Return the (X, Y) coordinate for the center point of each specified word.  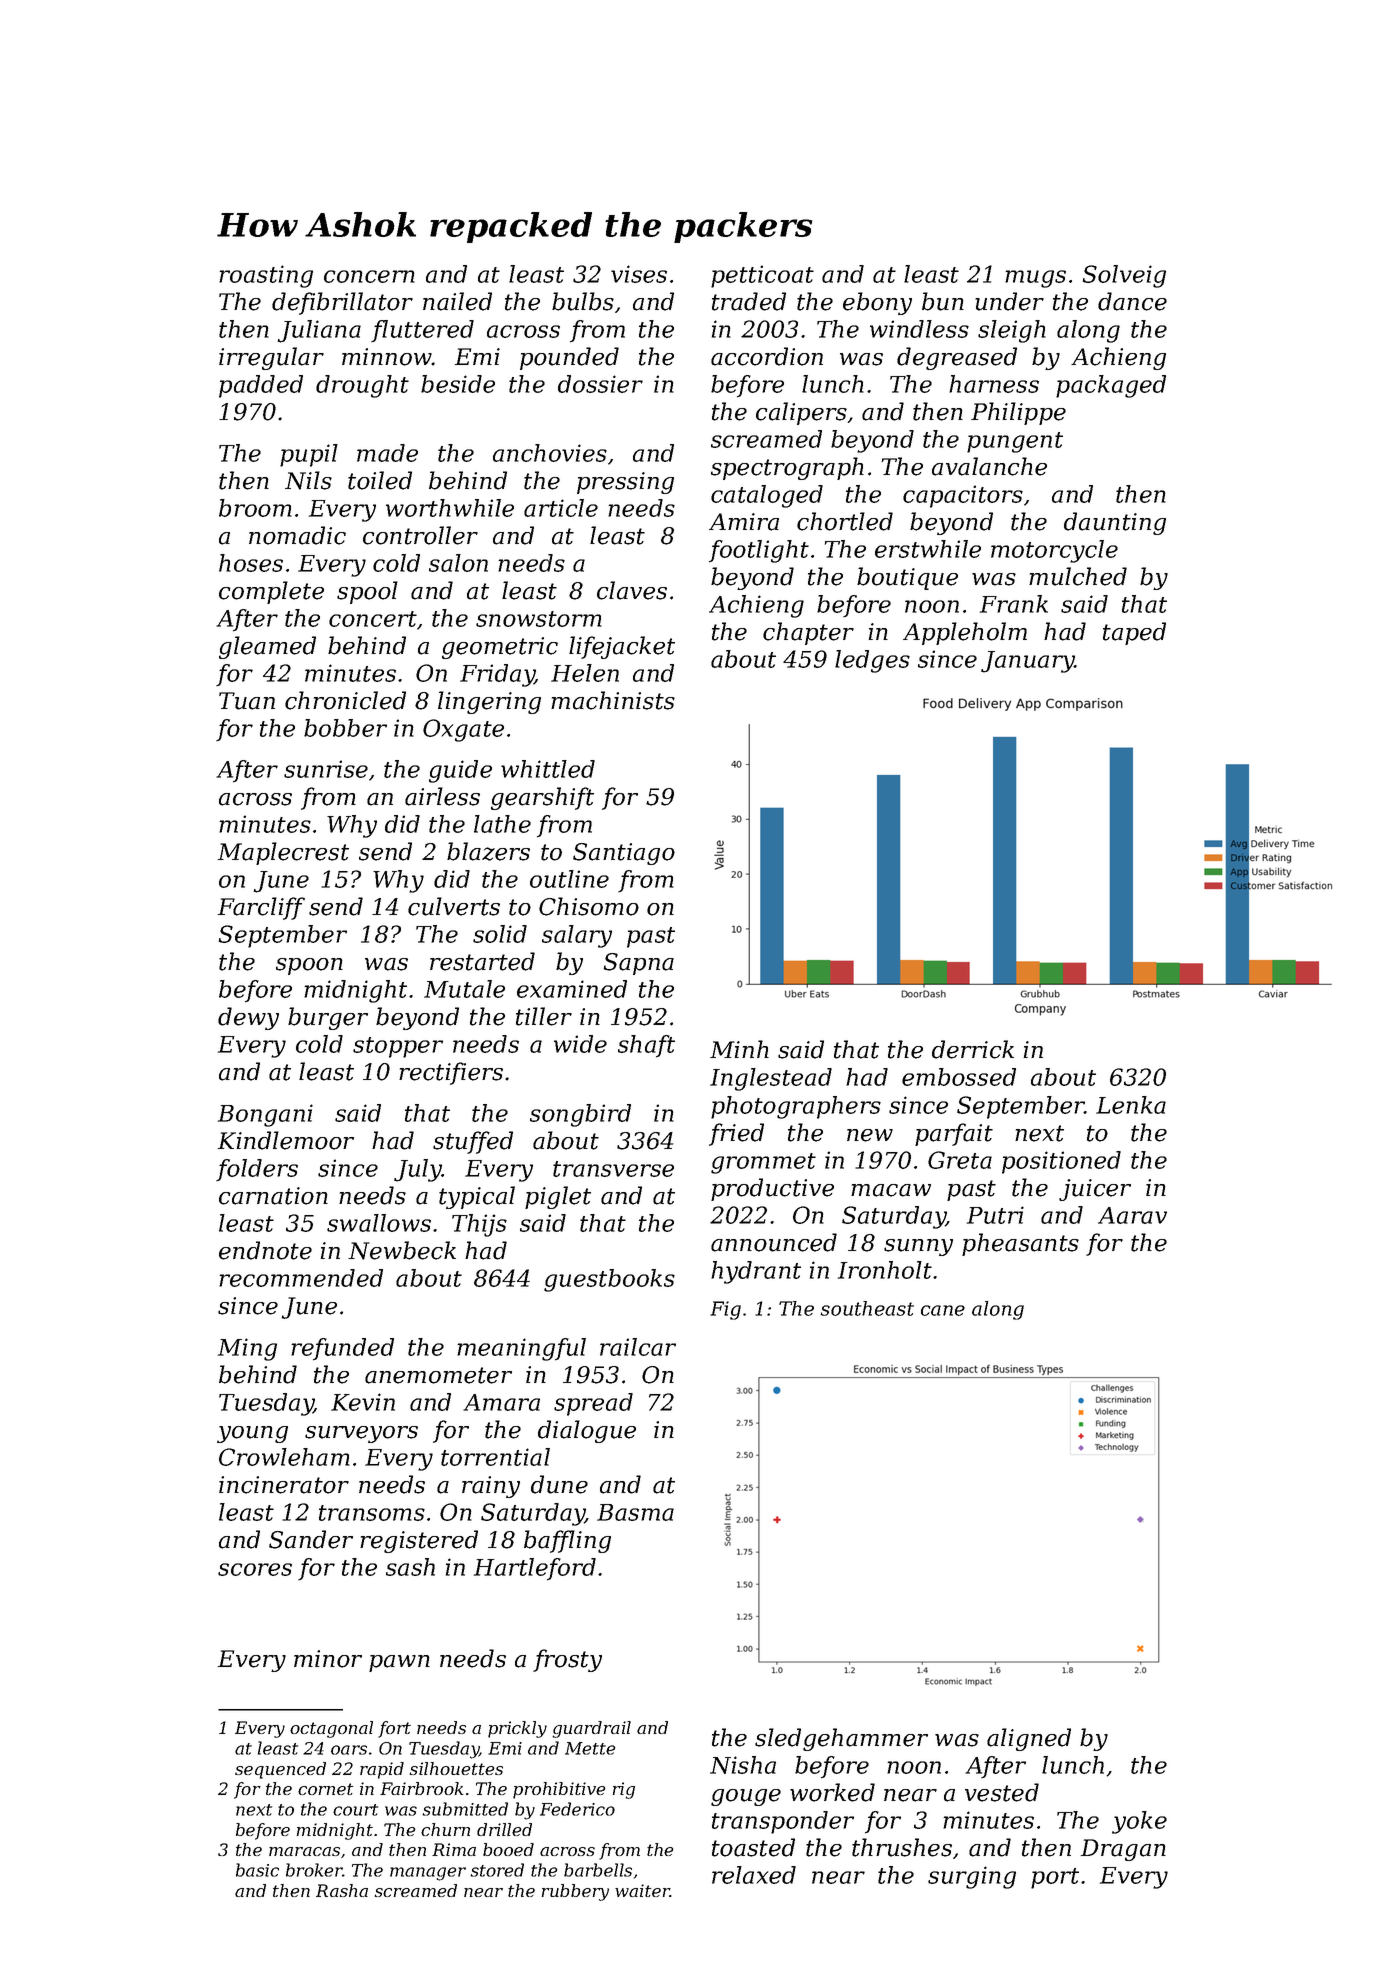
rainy (491, 1487)
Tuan (247, 701)
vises (639, 274)
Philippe (1018, 413)
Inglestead (771, 1079)
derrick (973, 1049)
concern (369, 276)
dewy (248, 1018)
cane (943, 1310)
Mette (590, 1748)
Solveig (1124, 276)
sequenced (280, 1770)
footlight (759, 551)
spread (593, 1404)
